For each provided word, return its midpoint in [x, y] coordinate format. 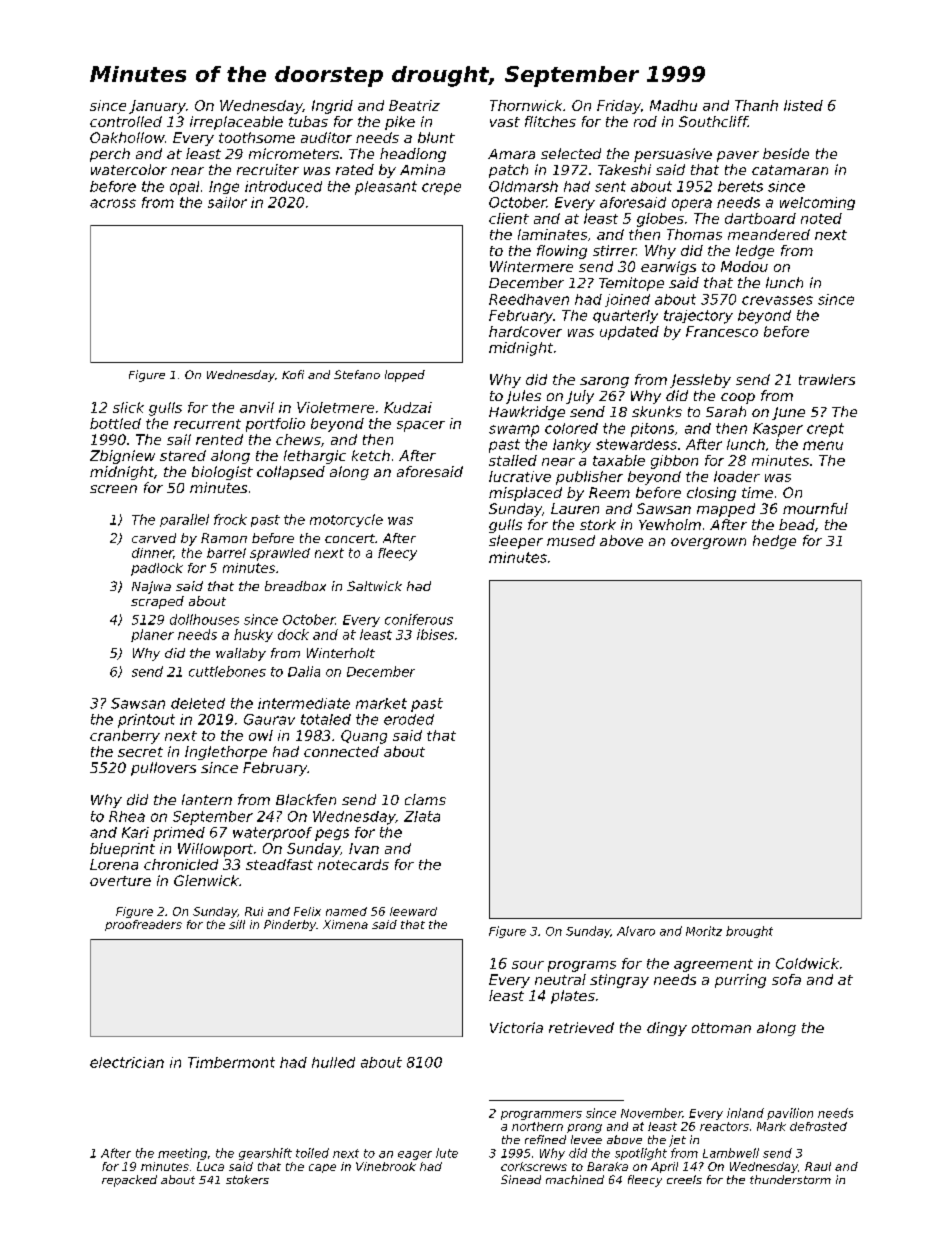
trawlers [827, 379]
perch [110, 155]
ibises [435, 634]
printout [146, 721]
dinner [152, 553]
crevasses [777, 300]
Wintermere [531, 266]
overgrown [708, 543]
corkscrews [534, 1166]
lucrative [520, 476]
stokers [247, 1179]
